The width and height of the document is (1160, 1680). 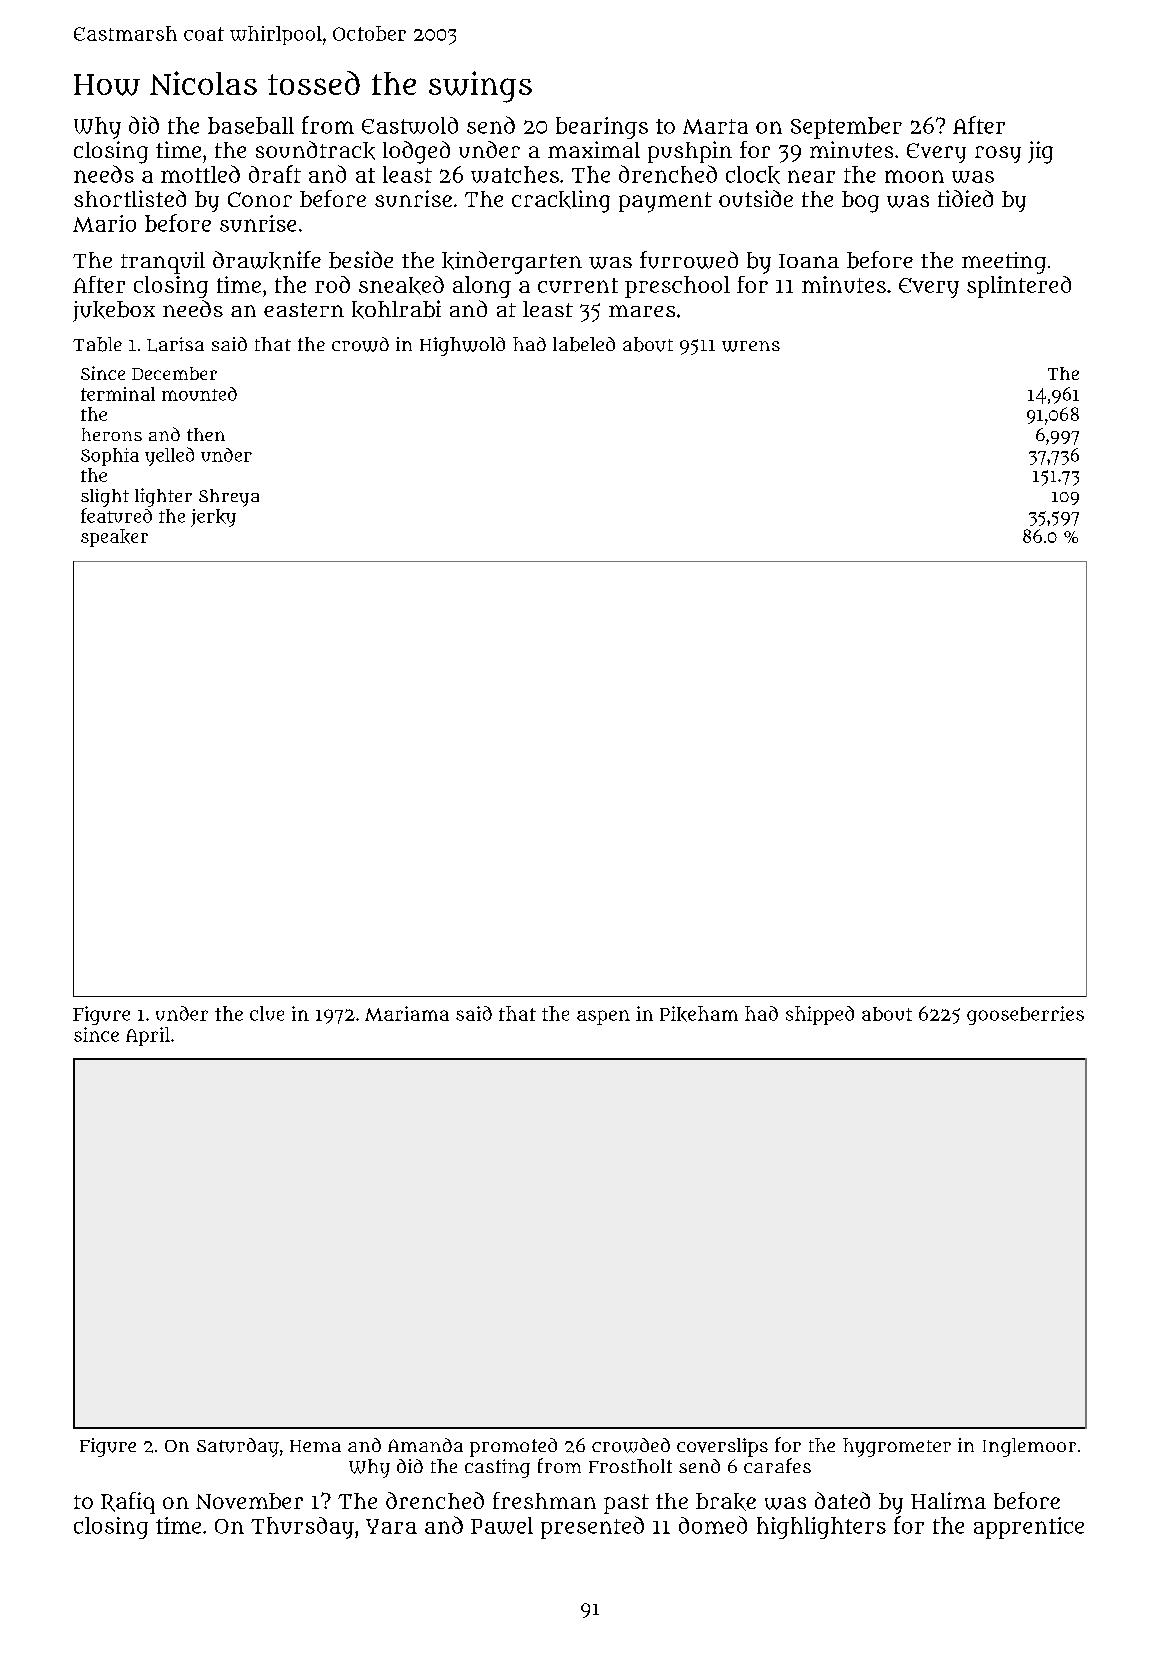 What do you see at coordinates (114, 538) in the document?
I see `speaker` at bounding box center [114, 538].
